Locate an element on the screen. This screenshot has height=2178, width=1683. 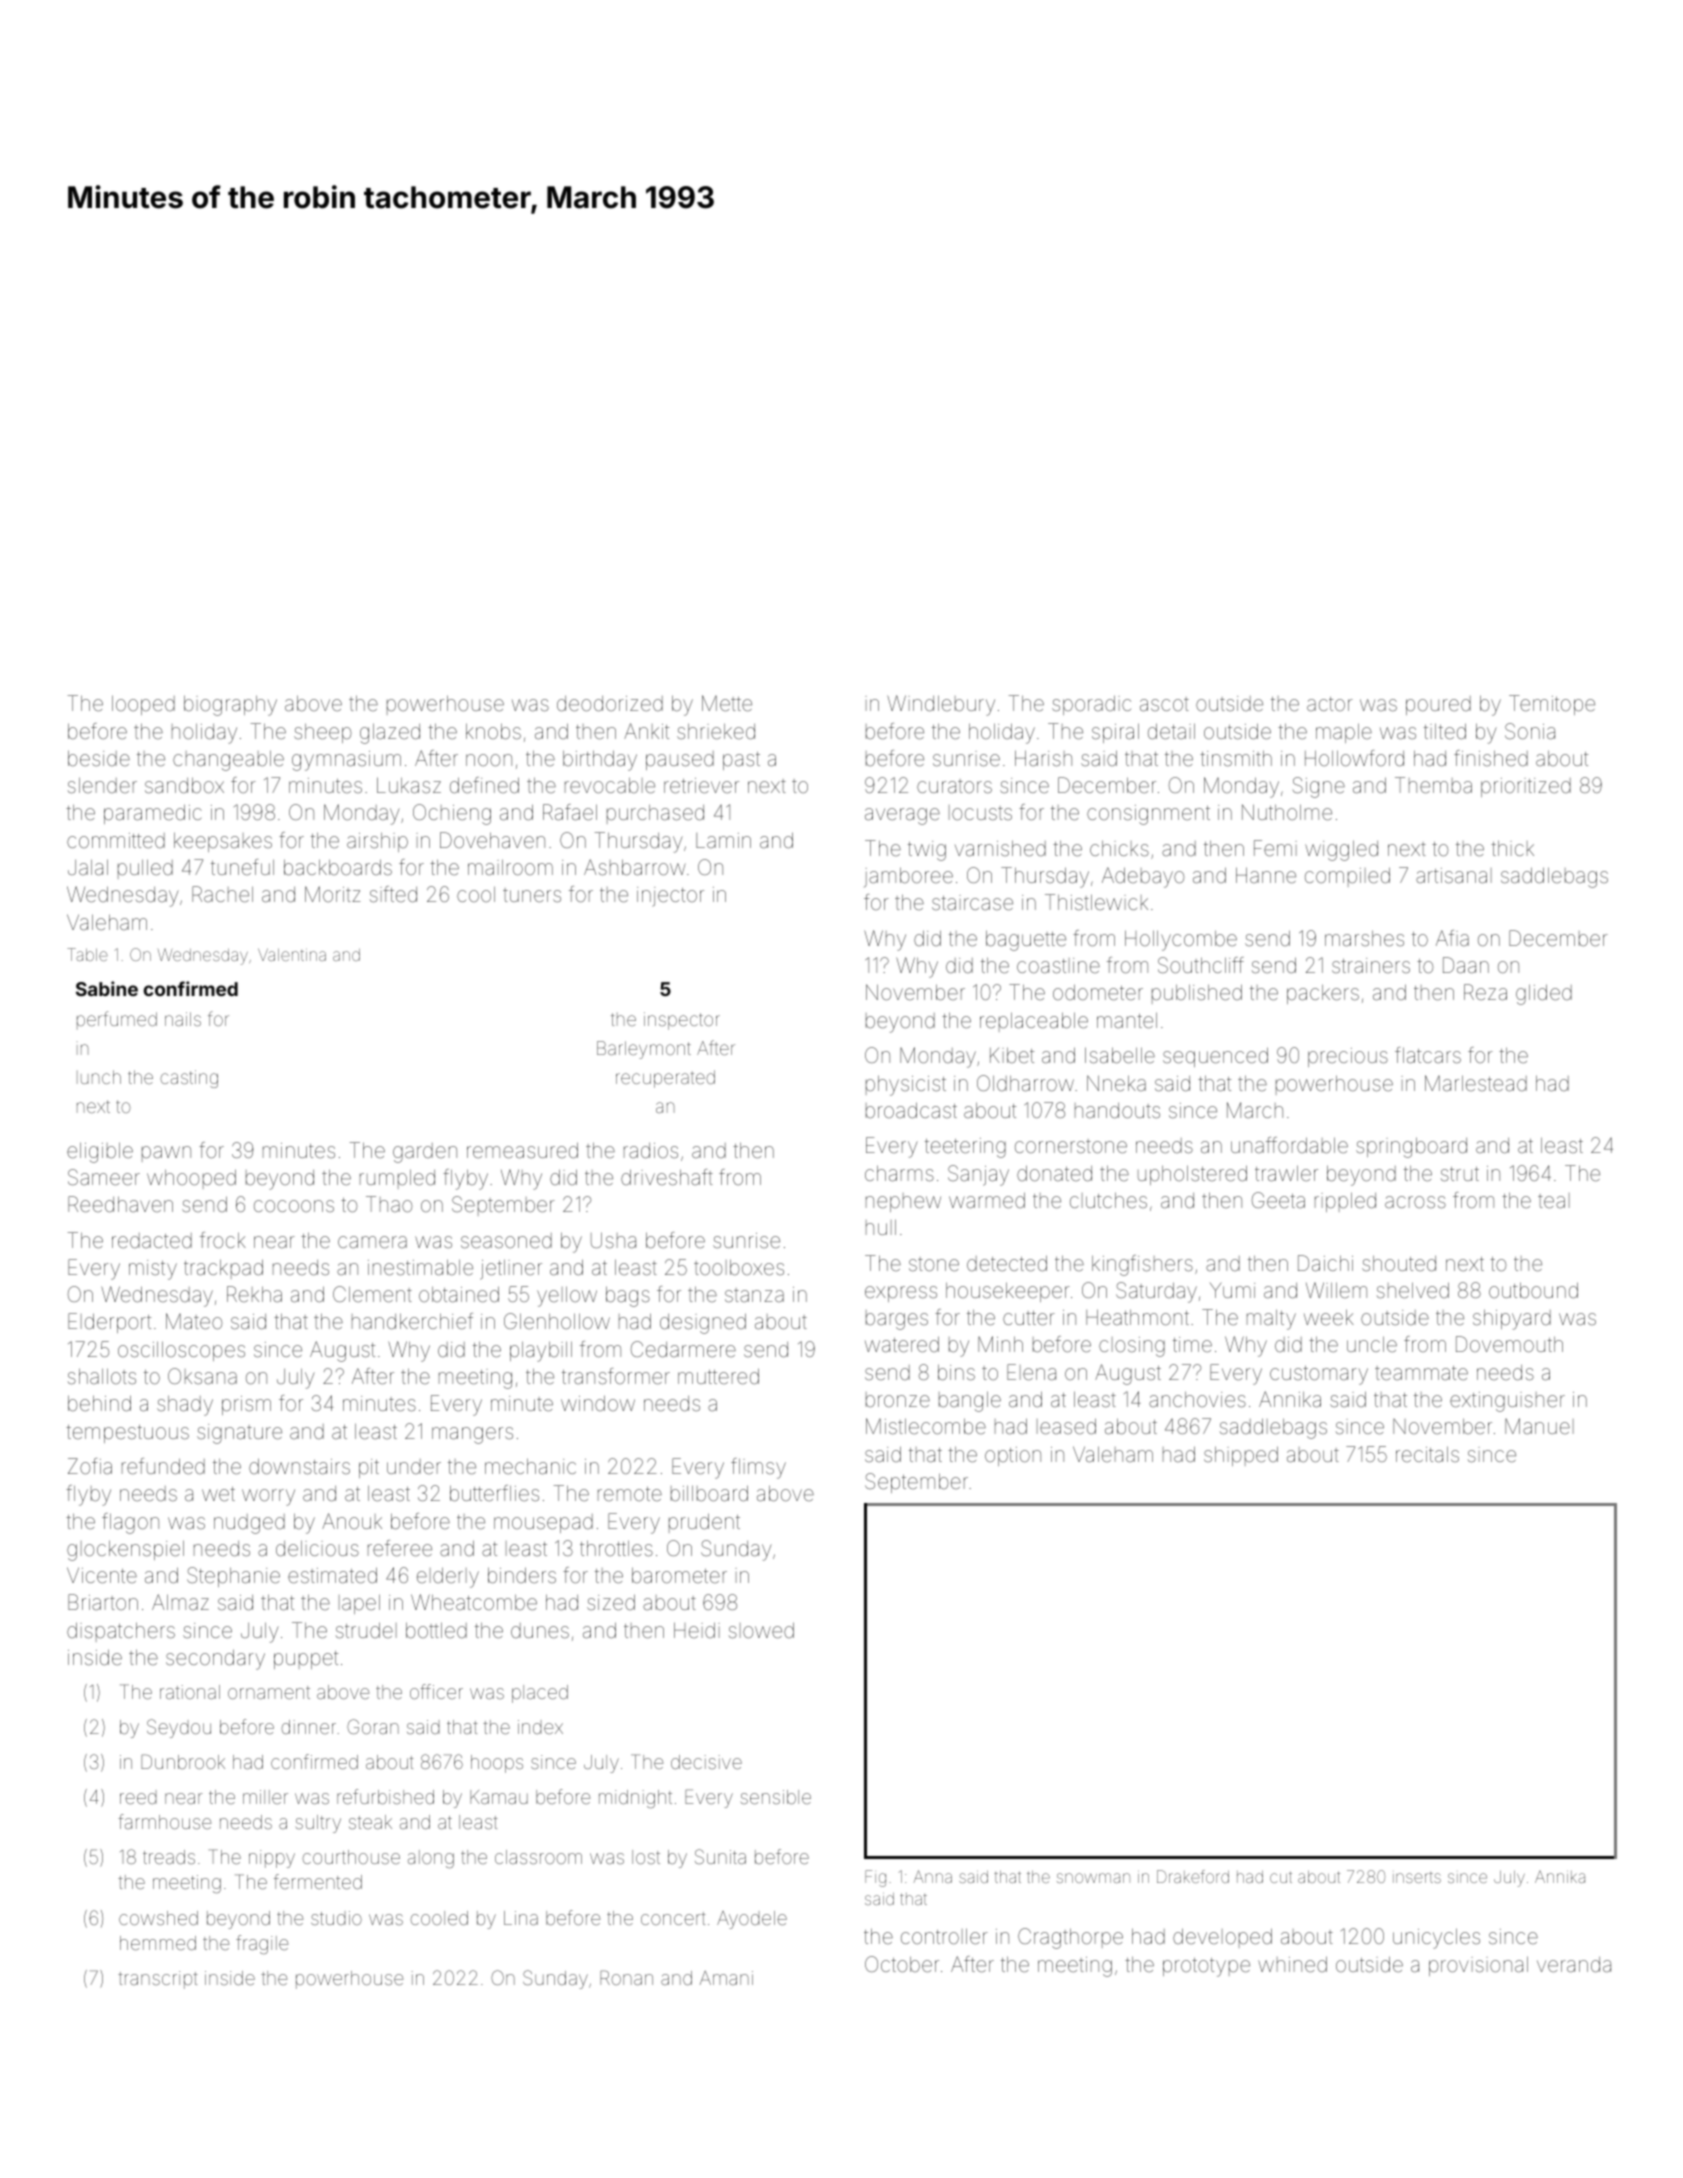
artisanal is located at coordinates (1454, 875).
